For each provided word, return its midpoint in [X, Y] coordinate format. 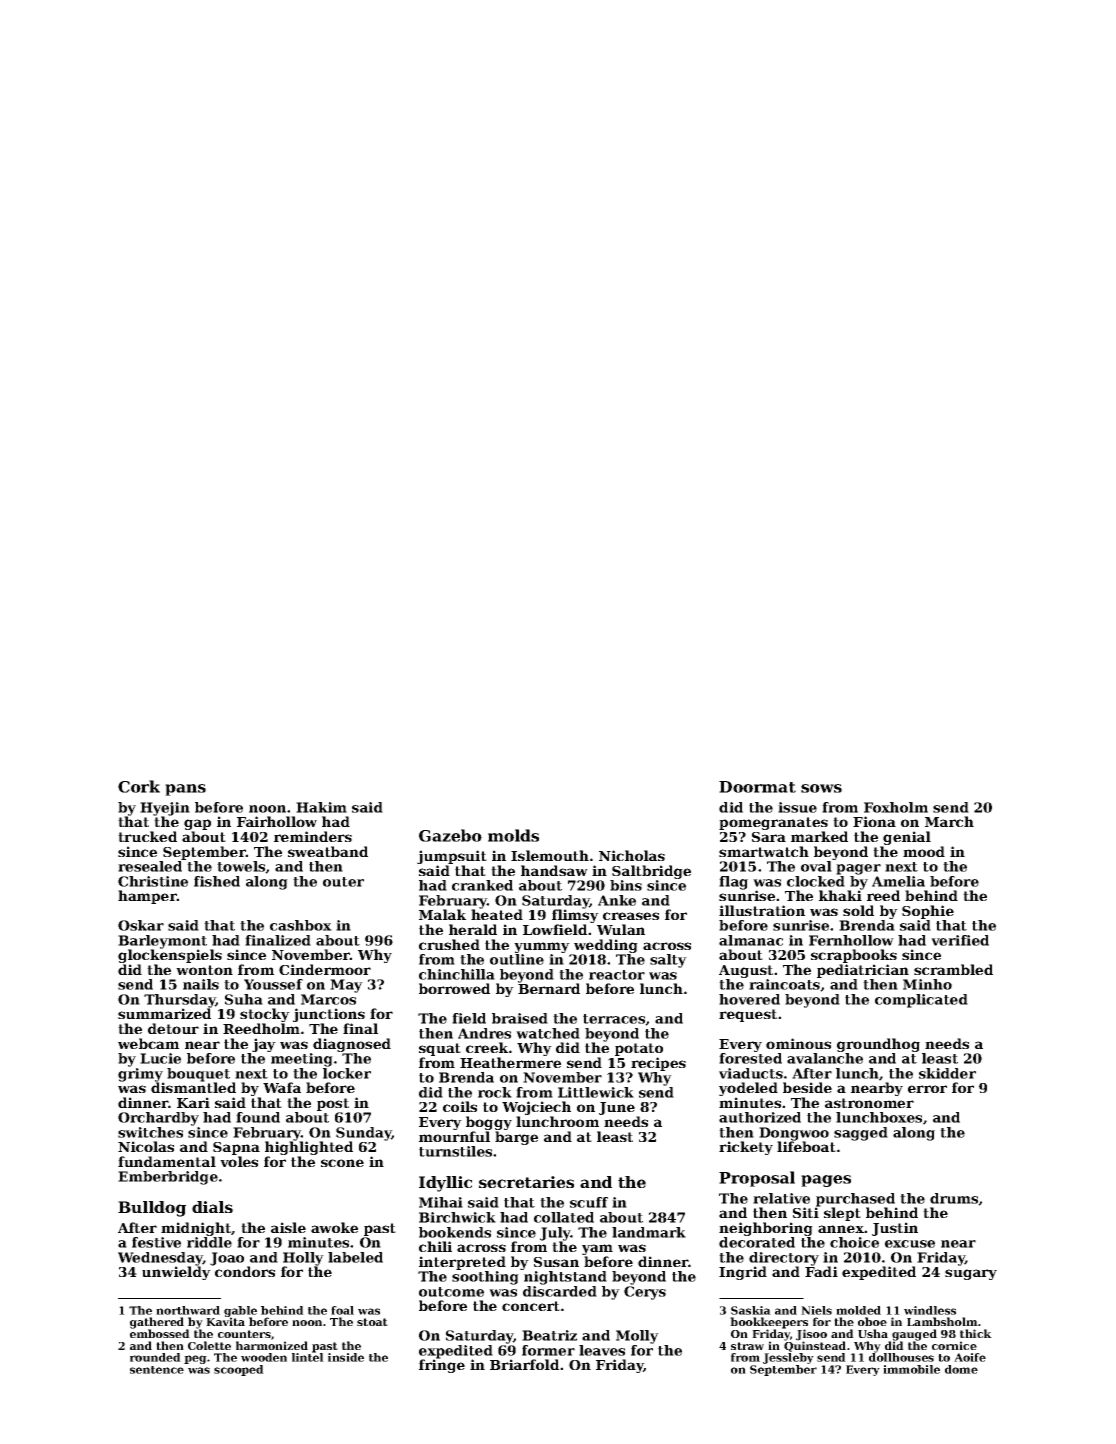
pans [185, 790]
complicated [921, 1001]
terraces [614, 1019]
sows [821, 788]
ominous [798, 1043]
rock [495, 1092]
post [333, 1104]
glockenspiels [170, 956]
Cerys [645, 1293]
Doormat [757, 787]
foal [342, 1310]
